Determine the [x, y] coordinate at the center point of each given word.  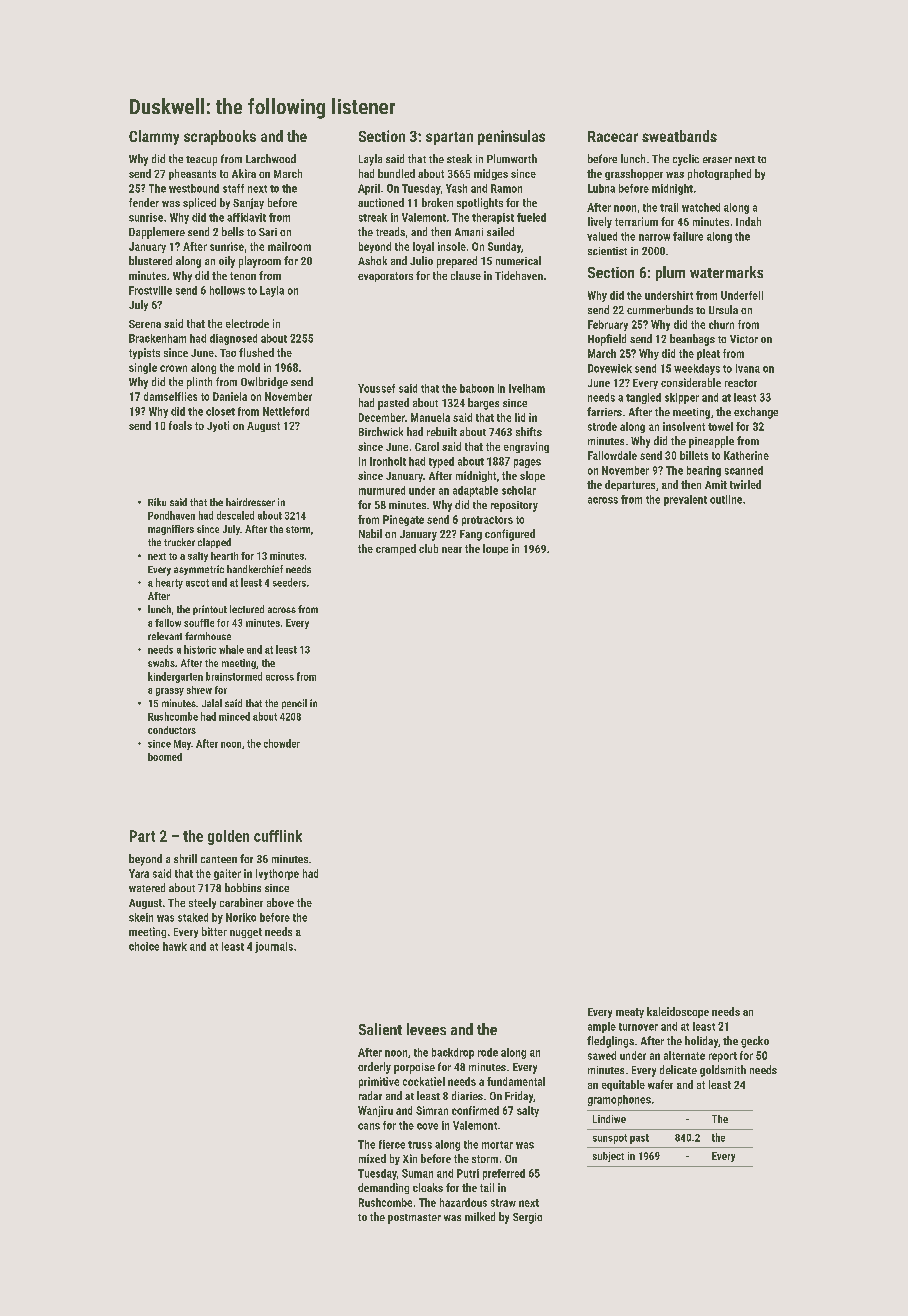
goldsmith [723, 1071]
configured [510, 535]
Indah [748, 221]
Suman [417, 1173]
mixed [372, 1158]
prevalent [685, 500]
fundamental [516, 1081]
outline [726, 499]
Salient [380, 1029]
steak [459, 158]
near [452, 550]
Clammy [154, 137]
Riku [157, 502]
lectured [247, 609]
